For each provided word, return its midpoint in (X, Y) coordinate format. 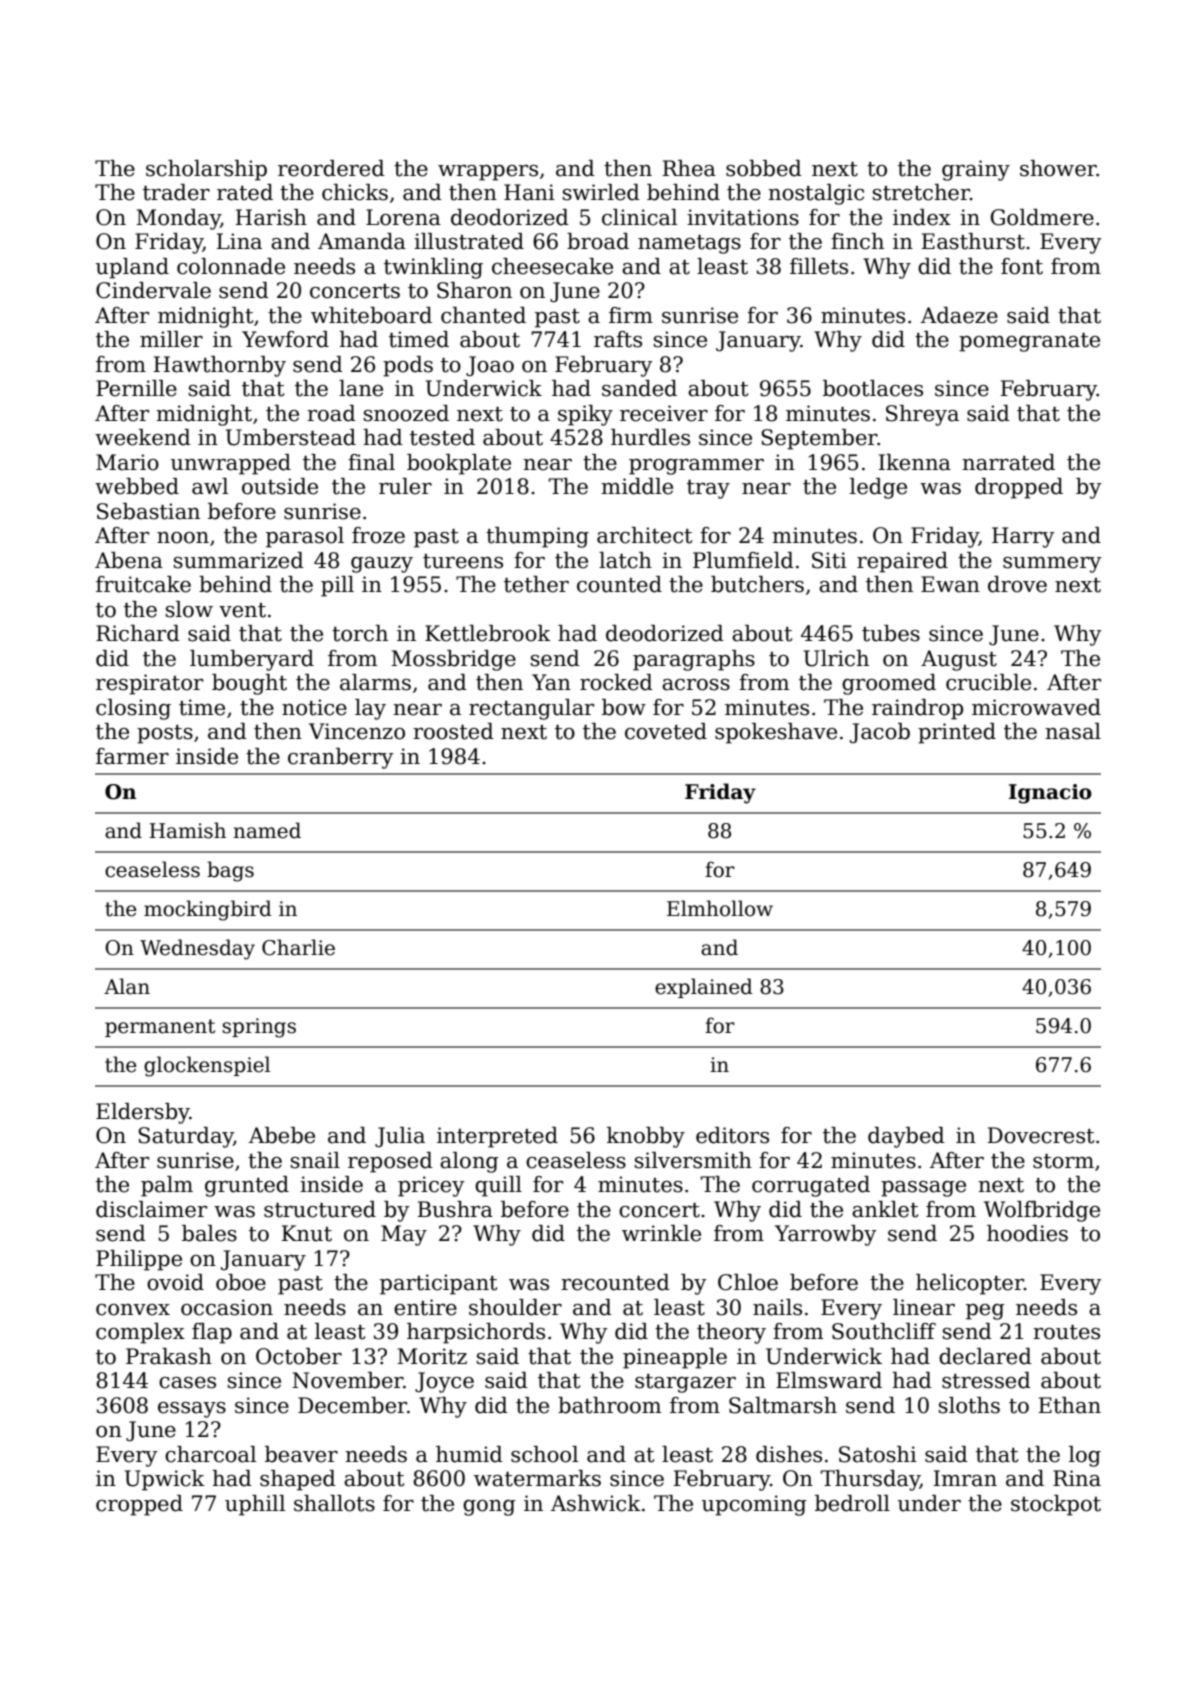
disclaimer (151, 1209)
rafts (618, 339)
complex (140, 1333)
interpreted (497, 1137)
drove (1017, 584)
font (1022, 266)
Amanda (362, 241)
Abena (129, 560)
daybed (906, 1137)
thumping (537, 537)
